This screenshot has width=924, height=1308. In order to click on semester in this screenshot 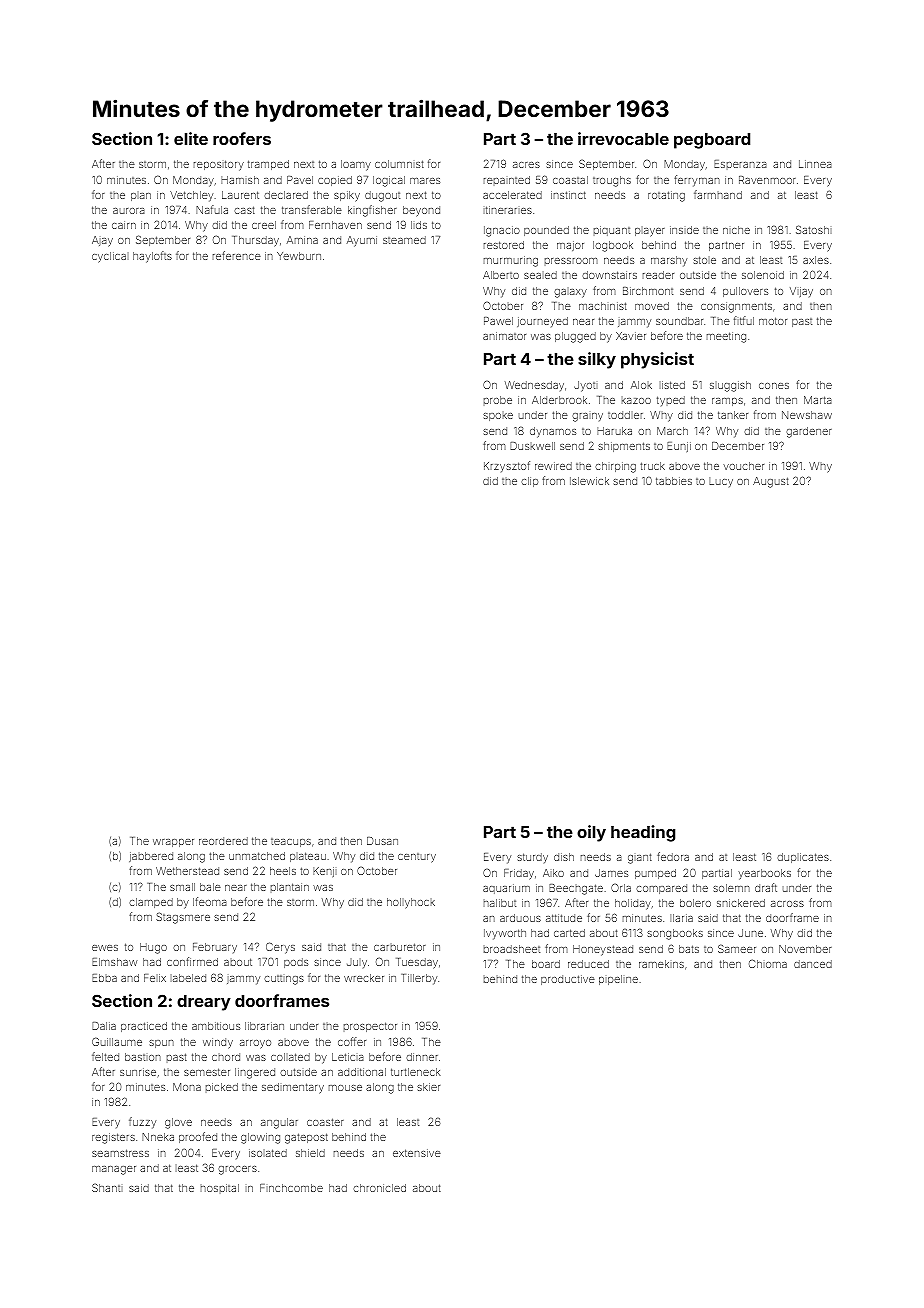, I will do `click(207, 1072)`.
